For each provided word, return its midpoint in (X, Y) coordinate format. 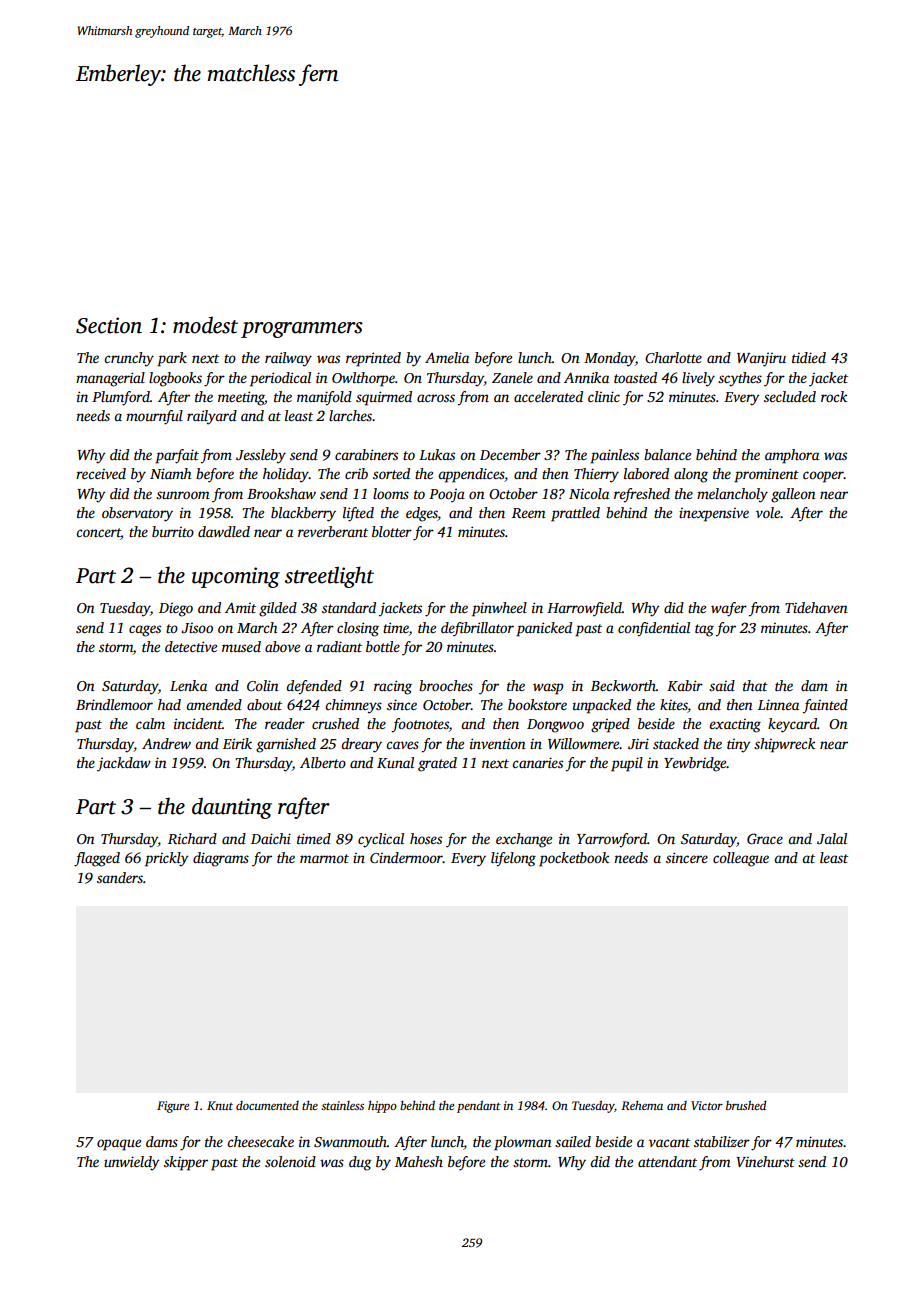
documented (267, 1105)
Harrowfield (584, 609)
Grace (765, 838)
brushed (746, 1105)
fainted (825, 706)
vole (768, 512)
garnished (286, 745)
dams (162, 1141)
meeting (241, 398)
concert (98, 534)
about (264, 704)
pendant (478, 1106)
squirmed (384, 398)
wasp (548, 689)
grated (437, 764)
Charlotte (673, 357)
